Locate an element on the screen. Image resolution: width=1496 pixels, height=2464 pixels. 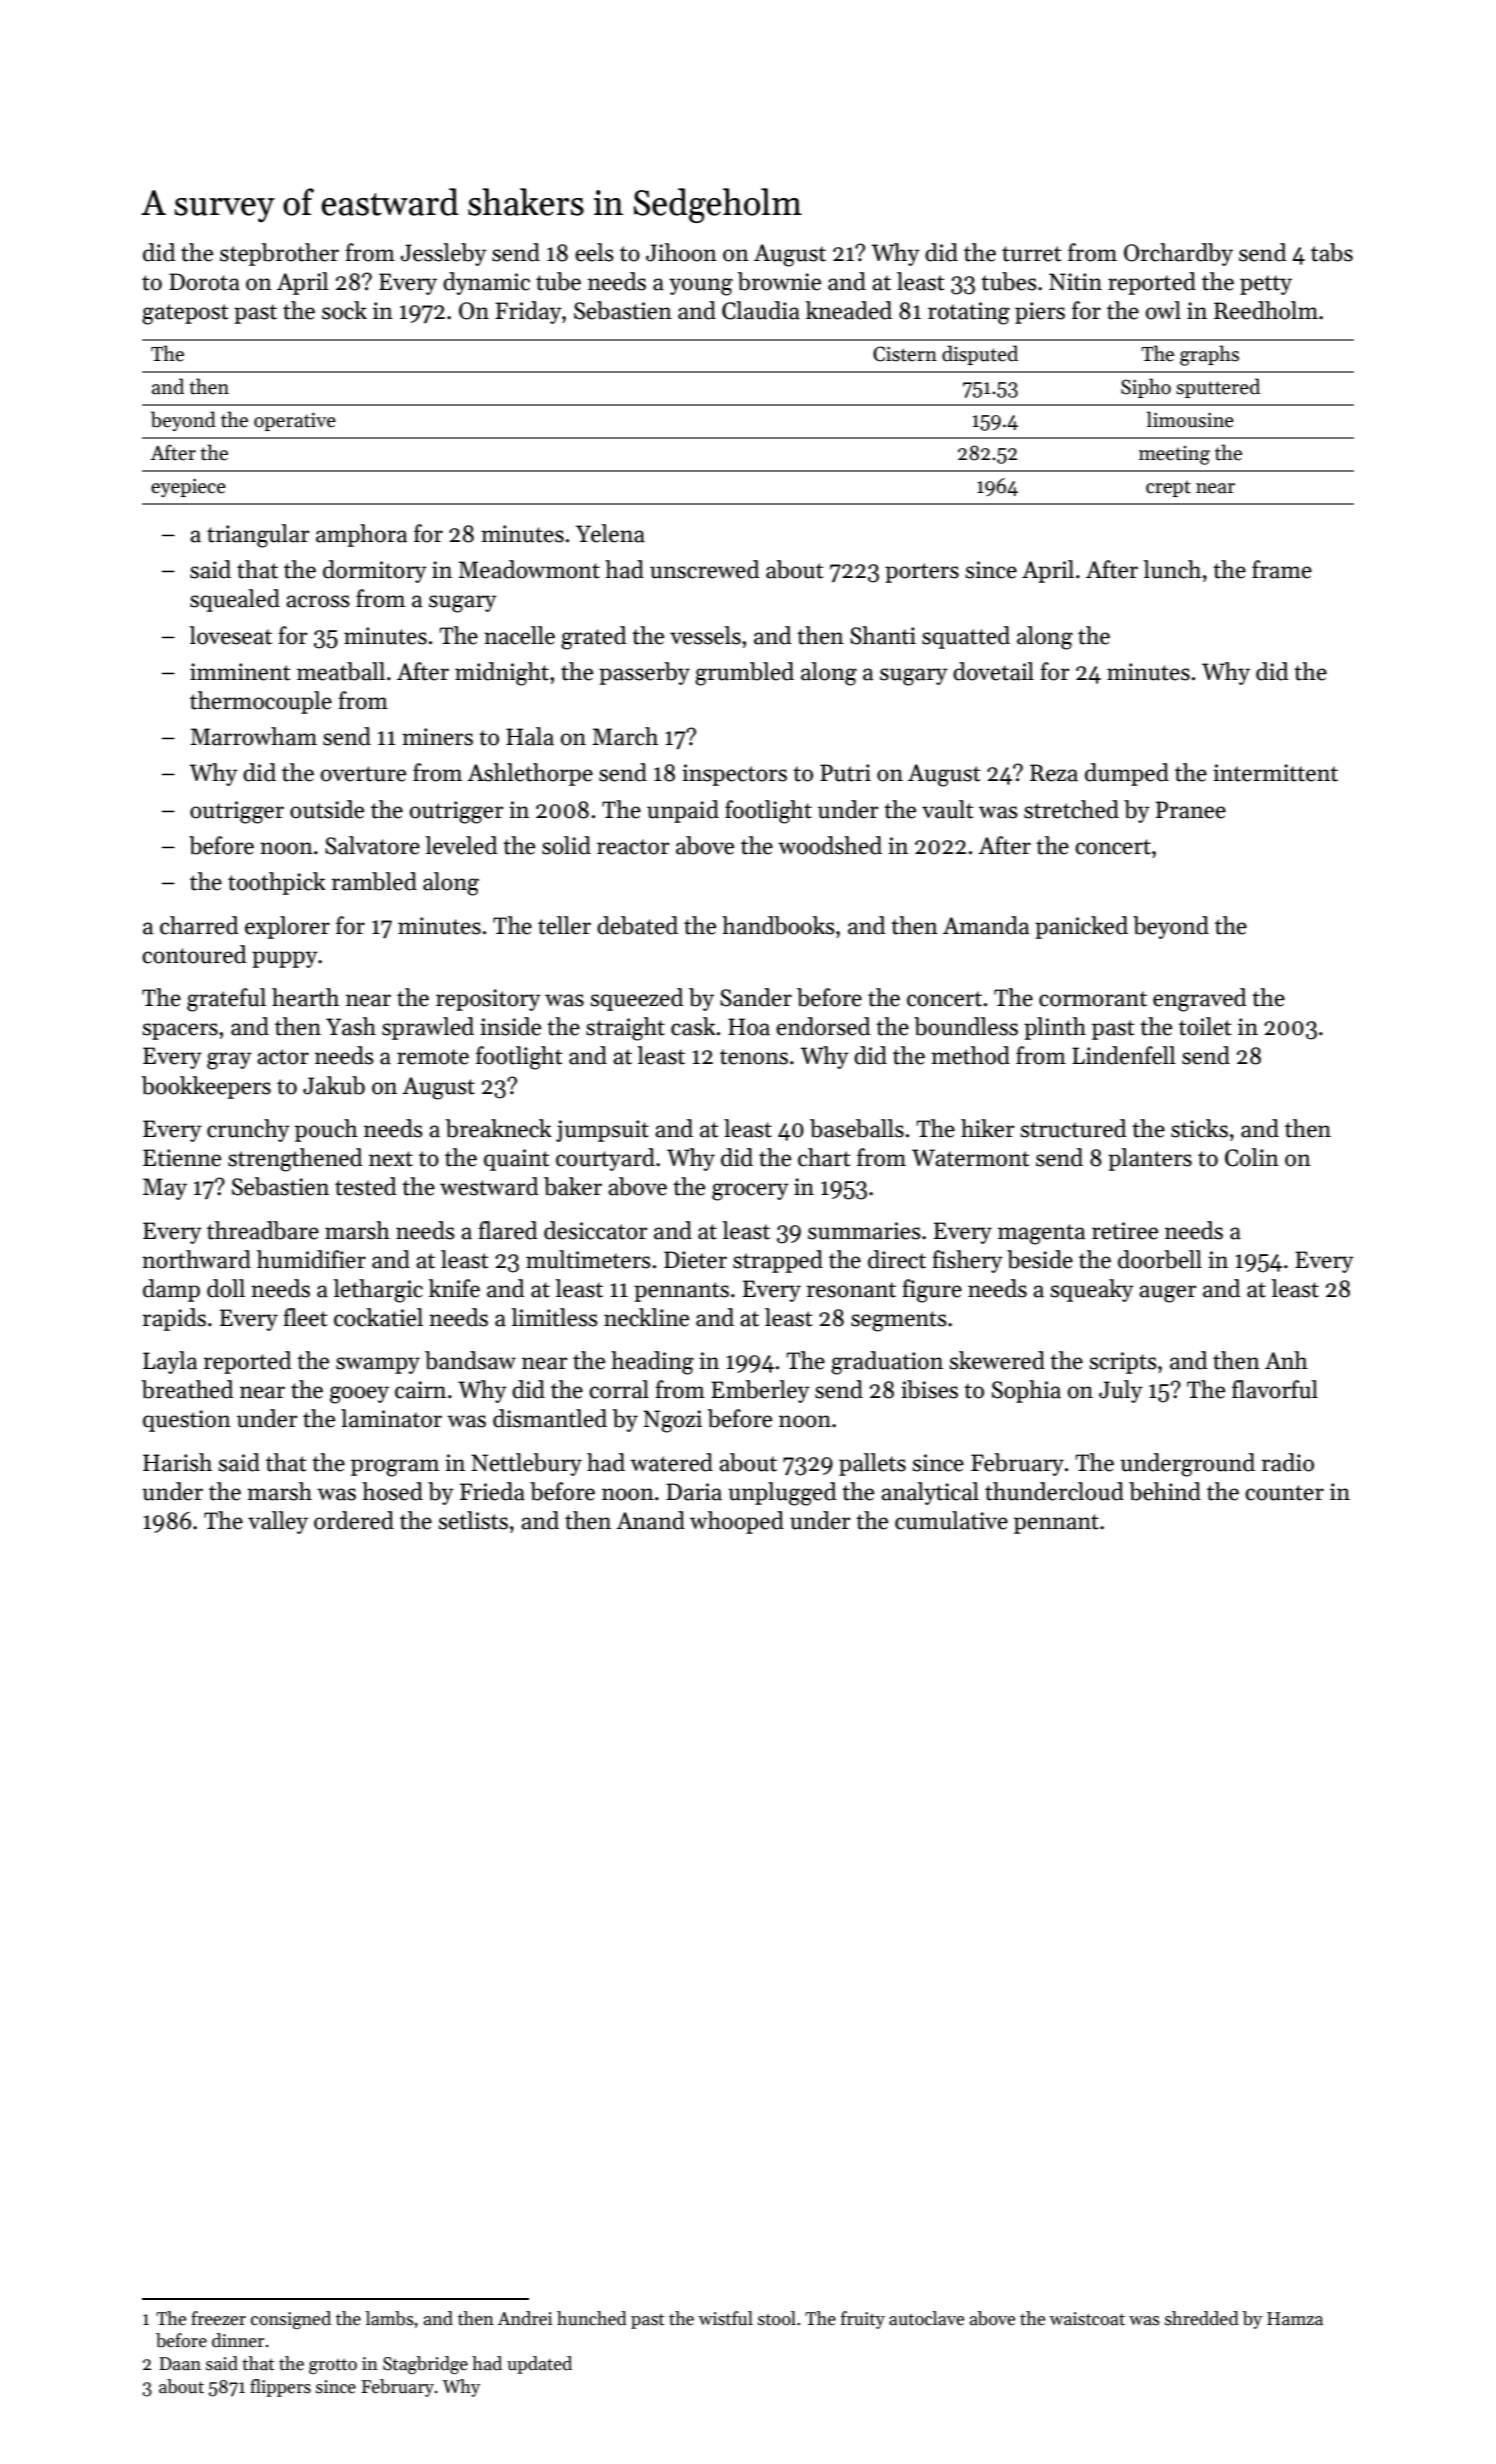
unplugged is located at coordinates (782, 1494).
